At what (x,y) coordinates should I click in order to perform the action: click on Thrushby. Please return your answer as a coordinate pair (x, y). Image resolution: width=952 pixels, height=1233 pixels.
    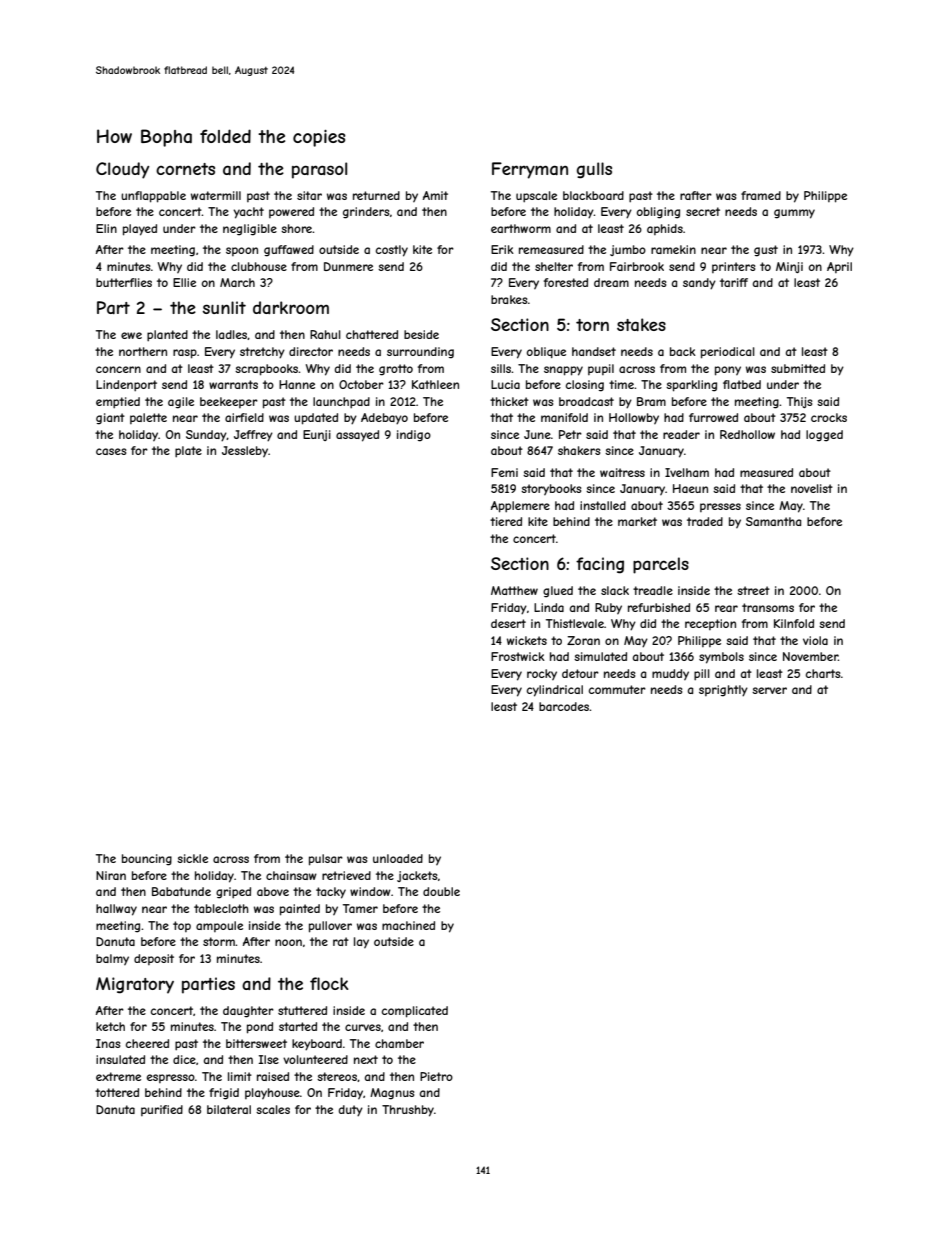
    Looking at the image, I should click on (408, 1111).
